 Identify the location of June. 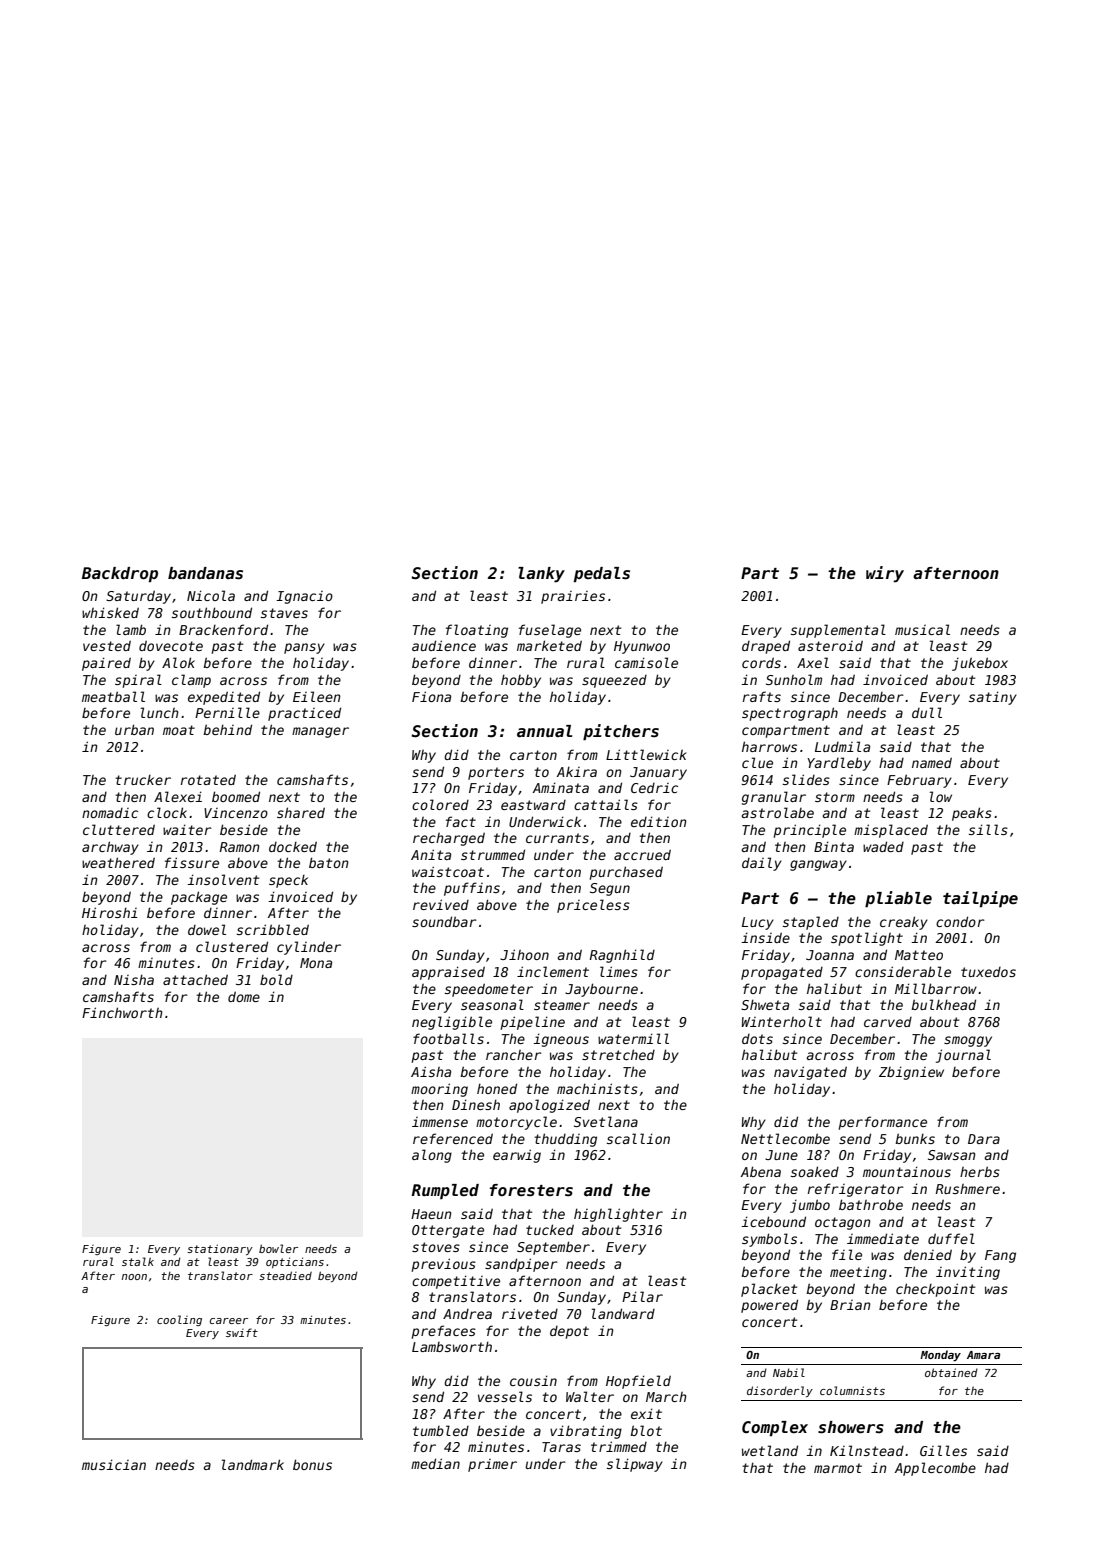
(781, 1155).
